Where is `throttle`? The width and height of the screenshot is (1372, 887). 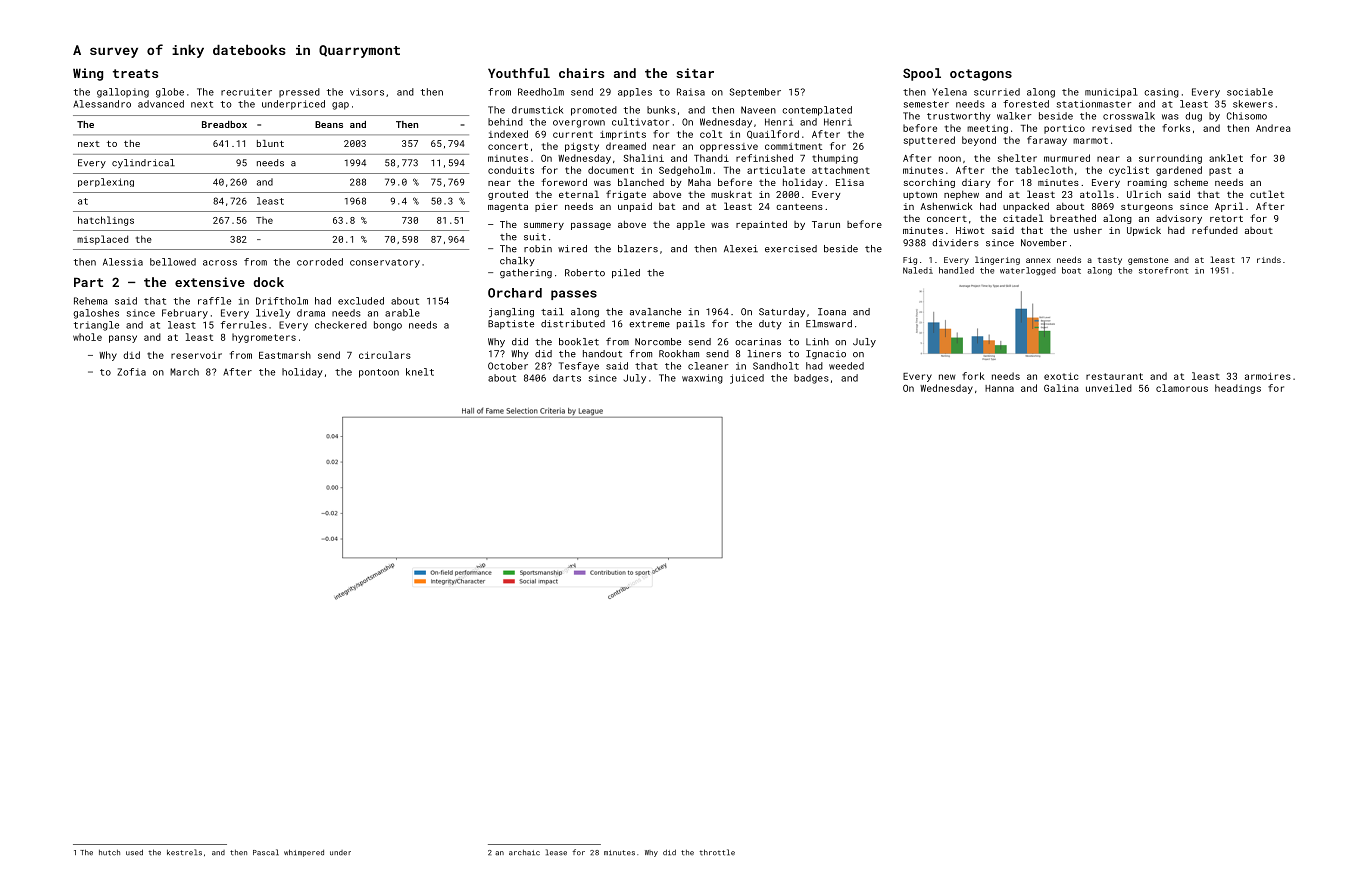 throttle is located at coordinates (717, 852).
